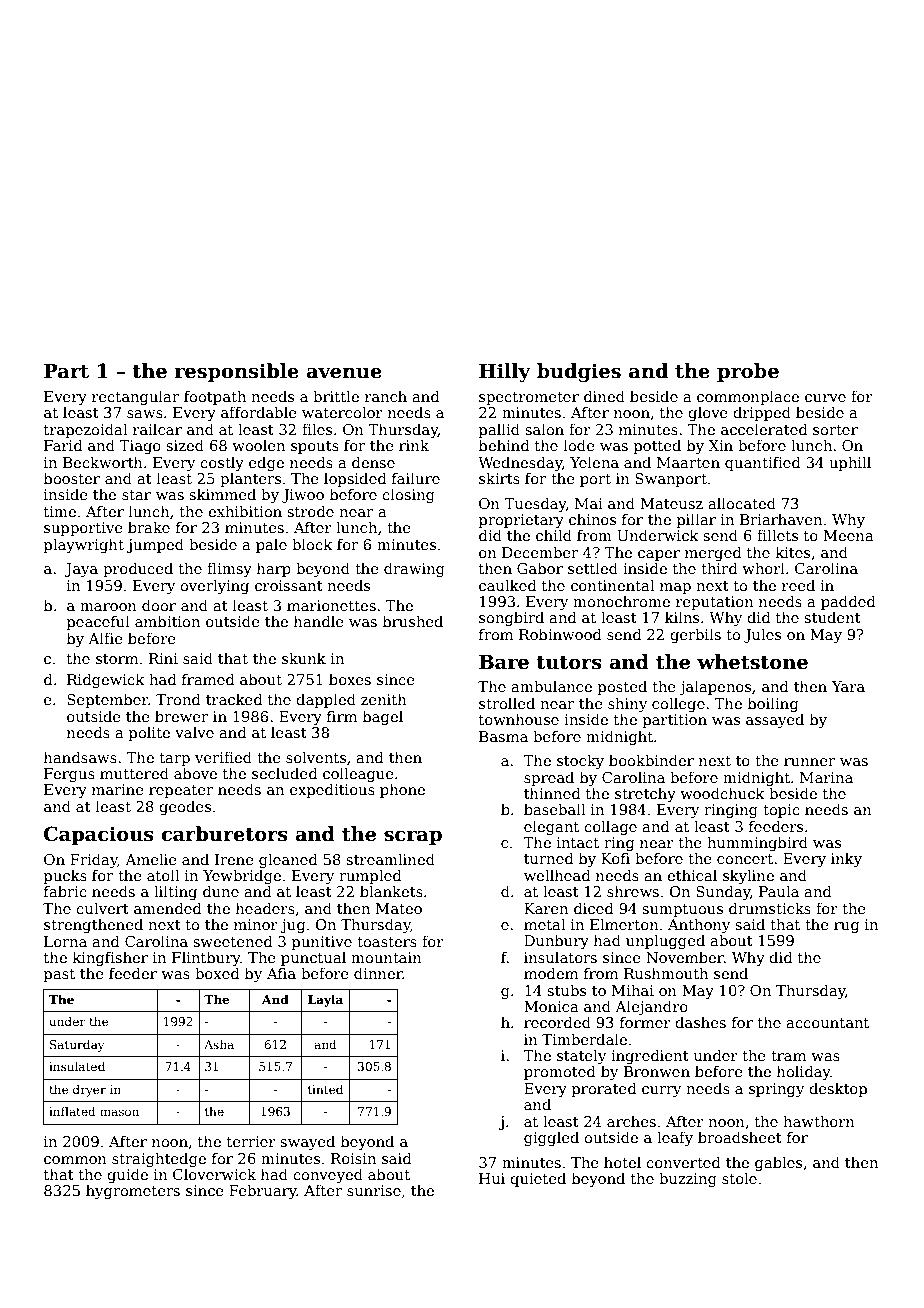  I want to click on inky, so click(846, 859).
